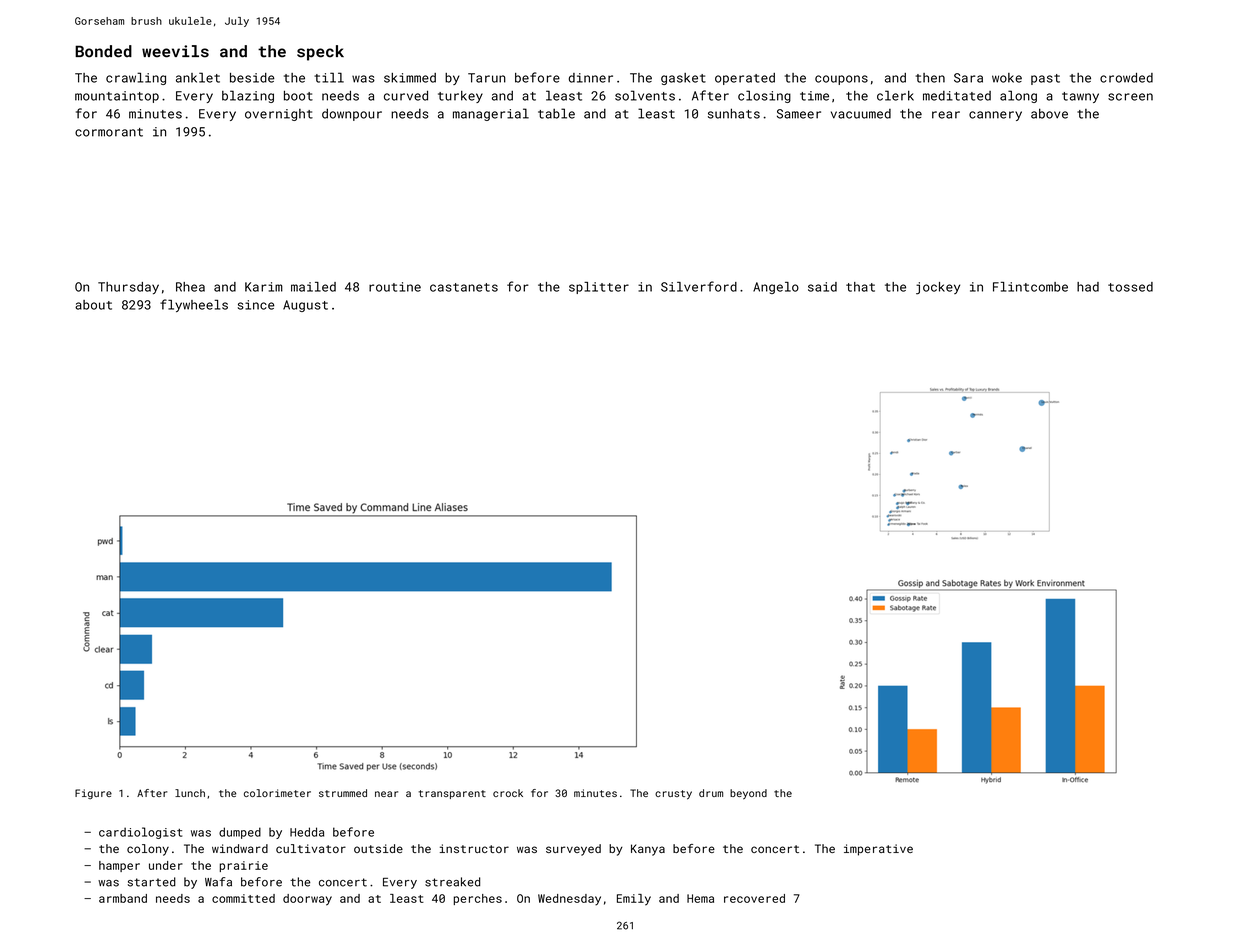  I want to click on cormorant, so click(109, 132).
